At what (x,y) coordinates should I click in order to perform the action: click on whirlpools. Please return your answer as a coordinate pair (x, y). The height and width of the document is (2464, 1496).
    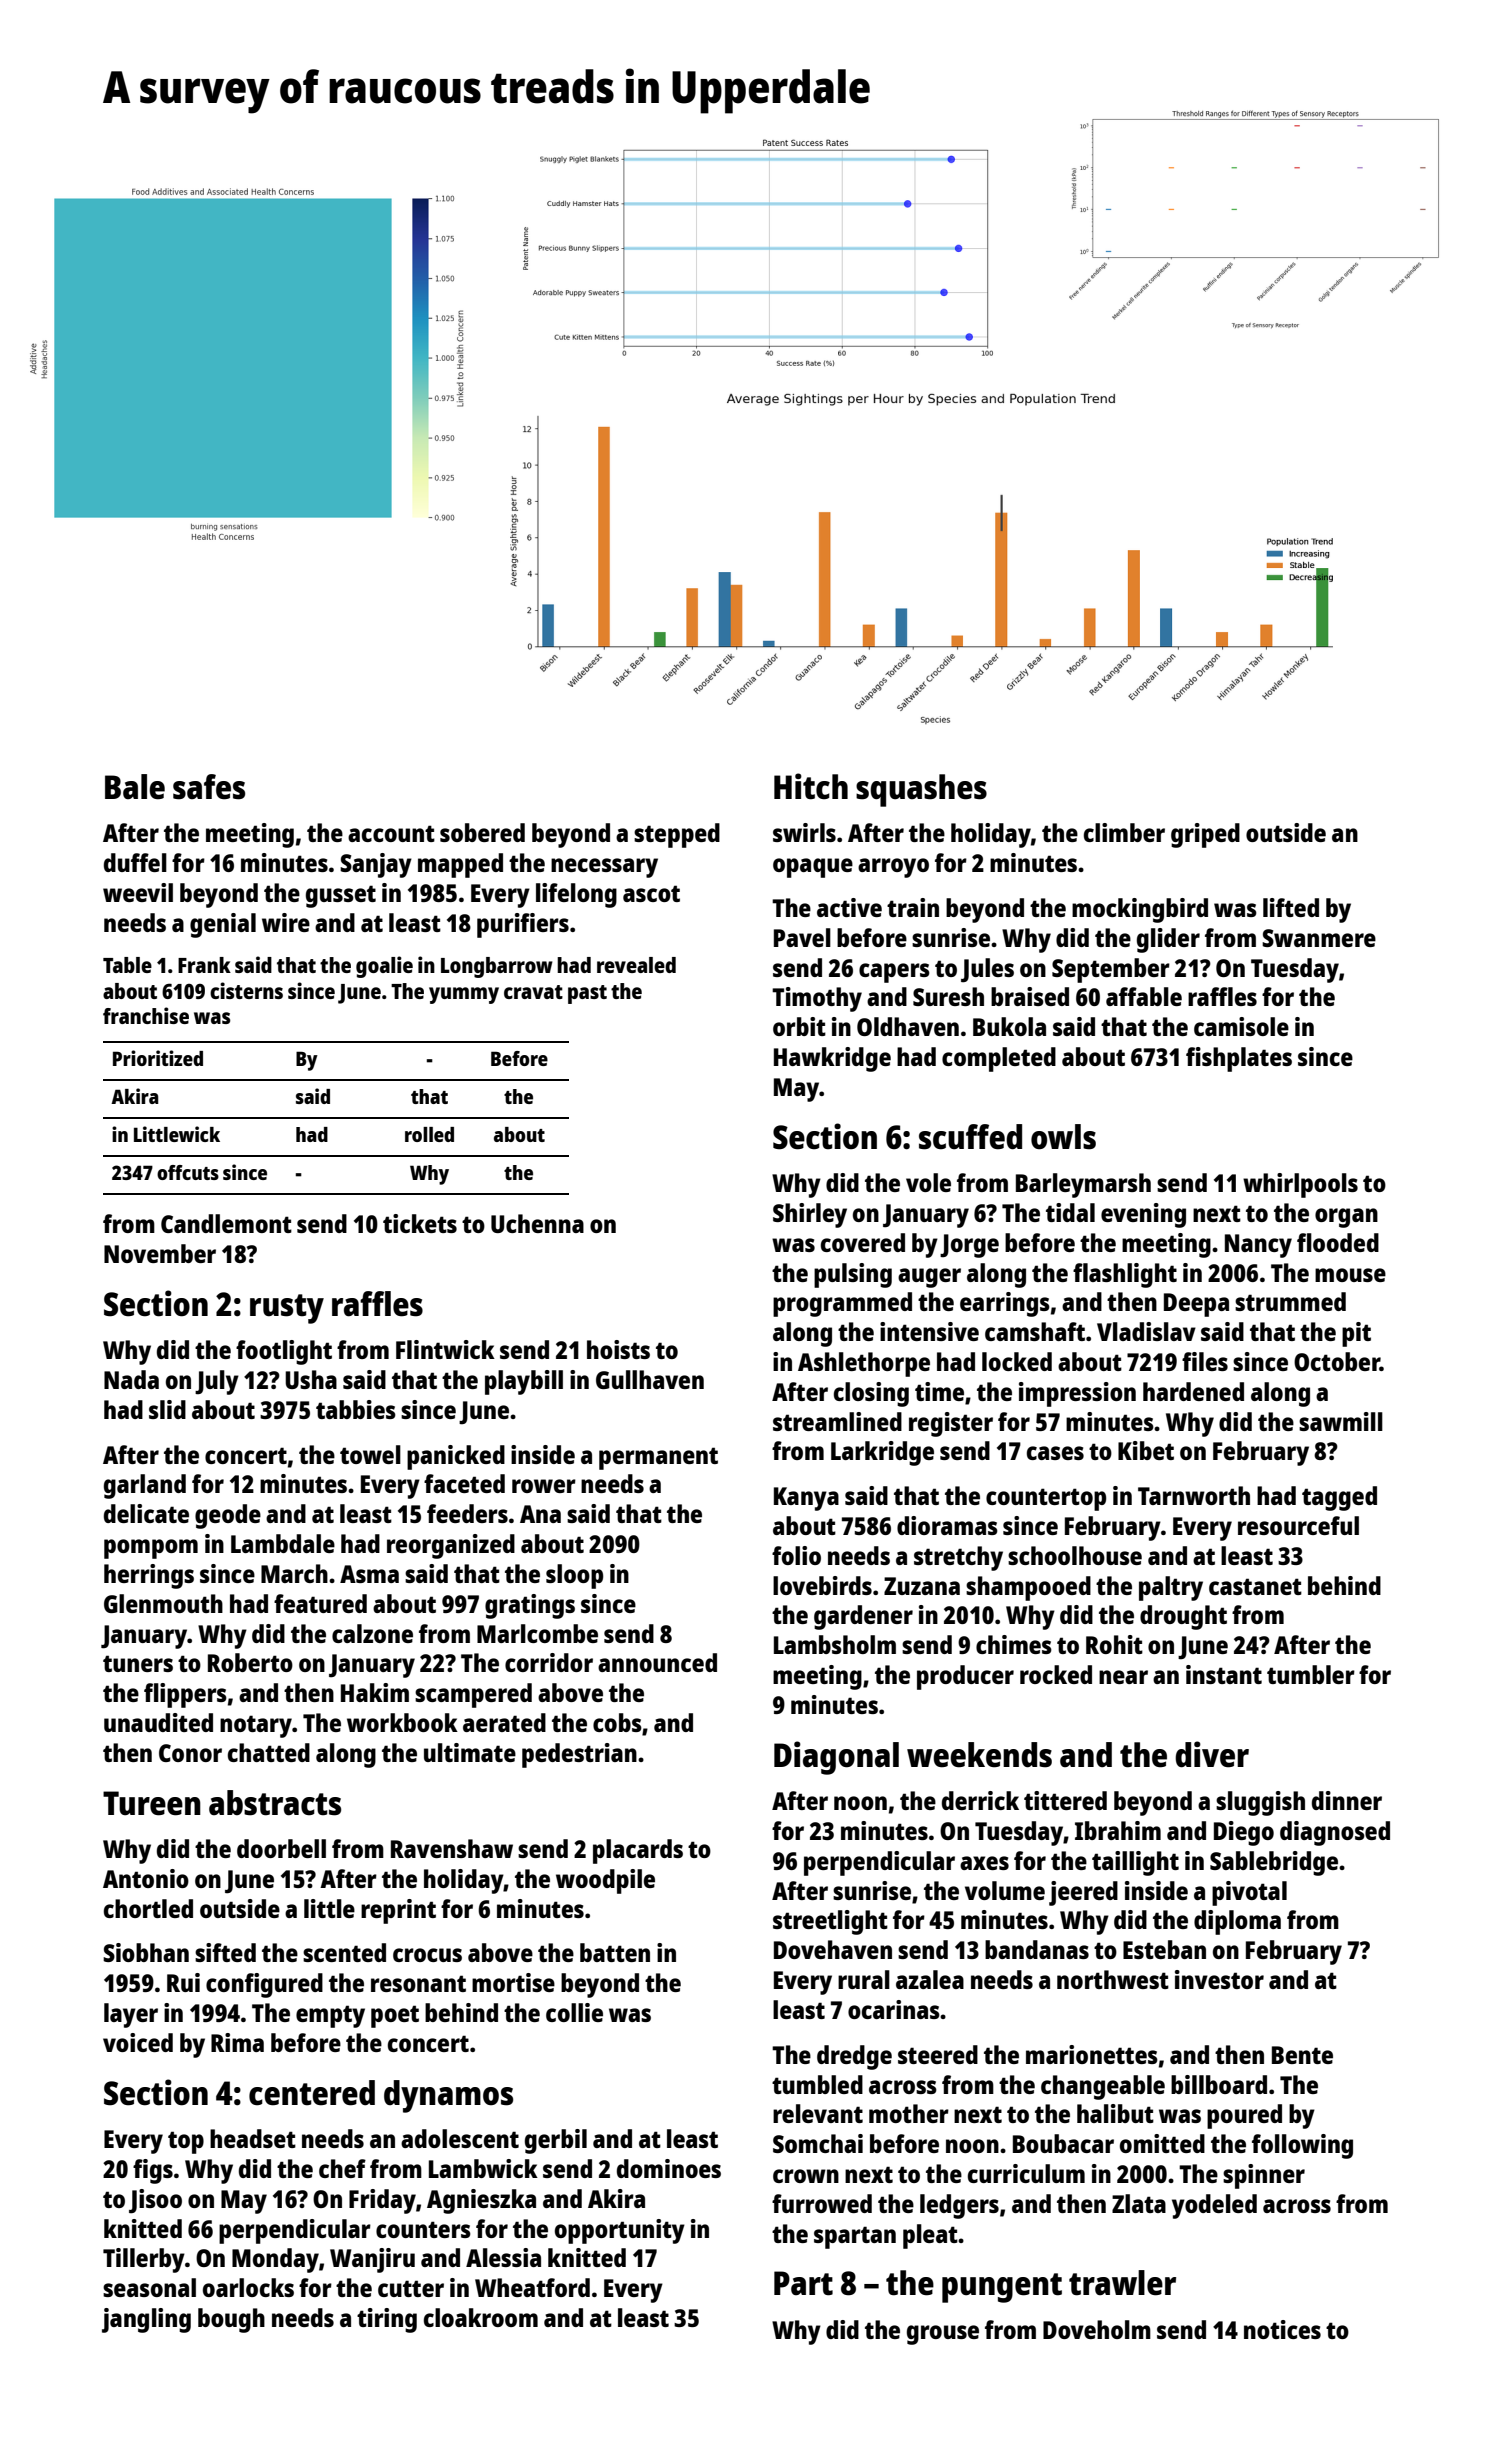
    Looking at the image, I should click on (1300, 1185).
